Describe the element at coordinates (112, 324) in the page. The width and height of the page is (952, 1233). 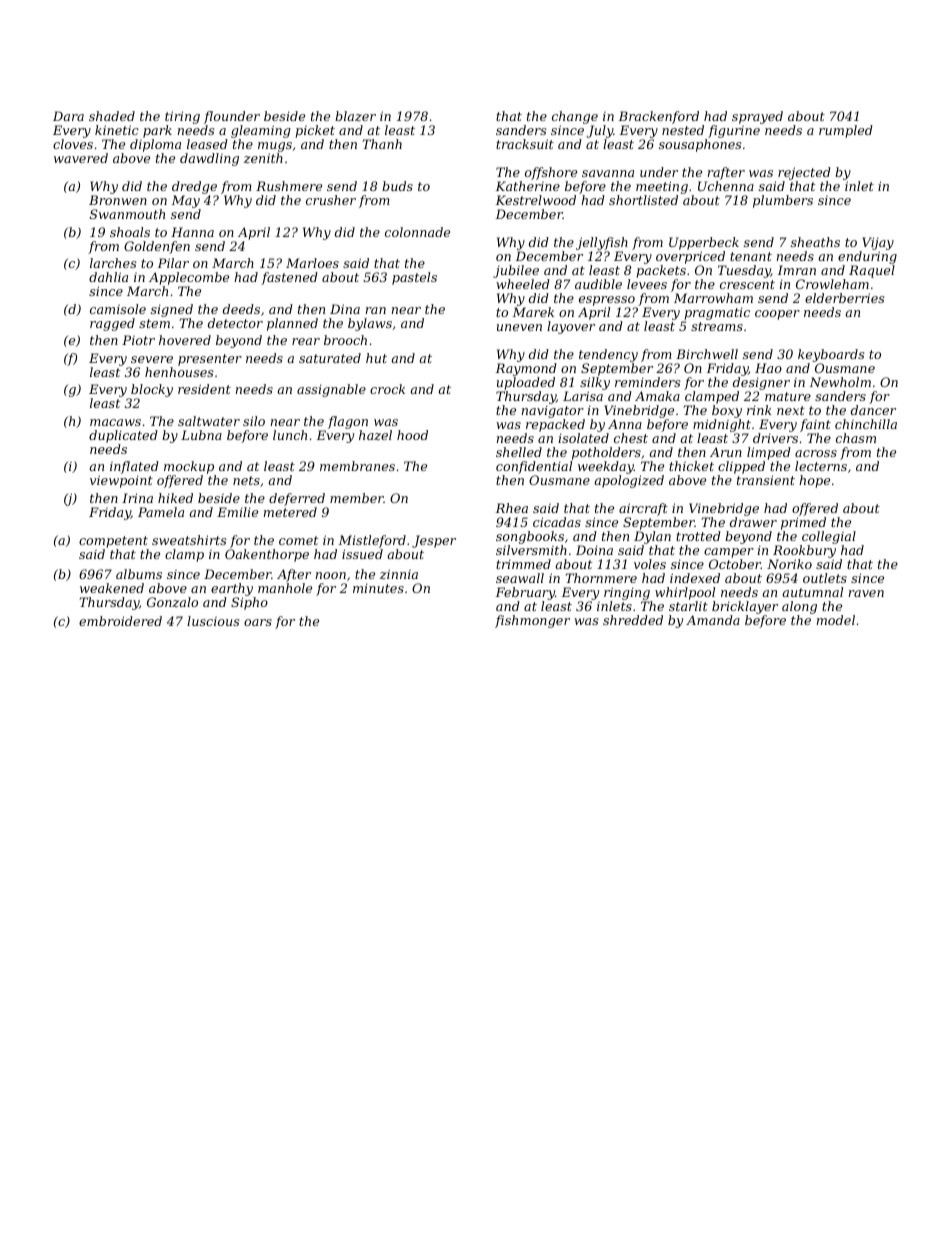
I see `ragged` at that location.
